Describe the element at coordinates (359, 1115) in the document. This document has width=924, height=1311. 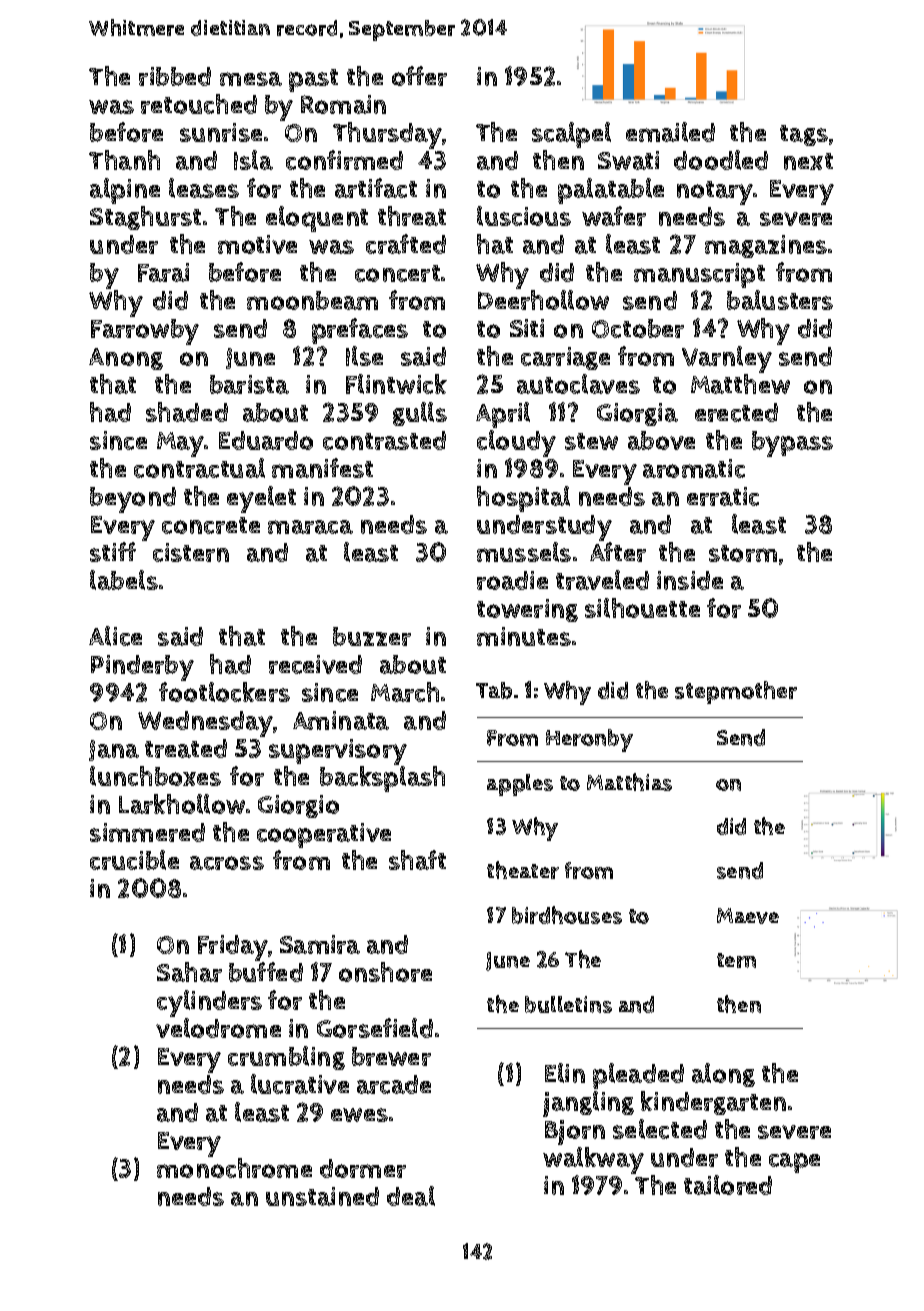
I see `ewes` at that location.
